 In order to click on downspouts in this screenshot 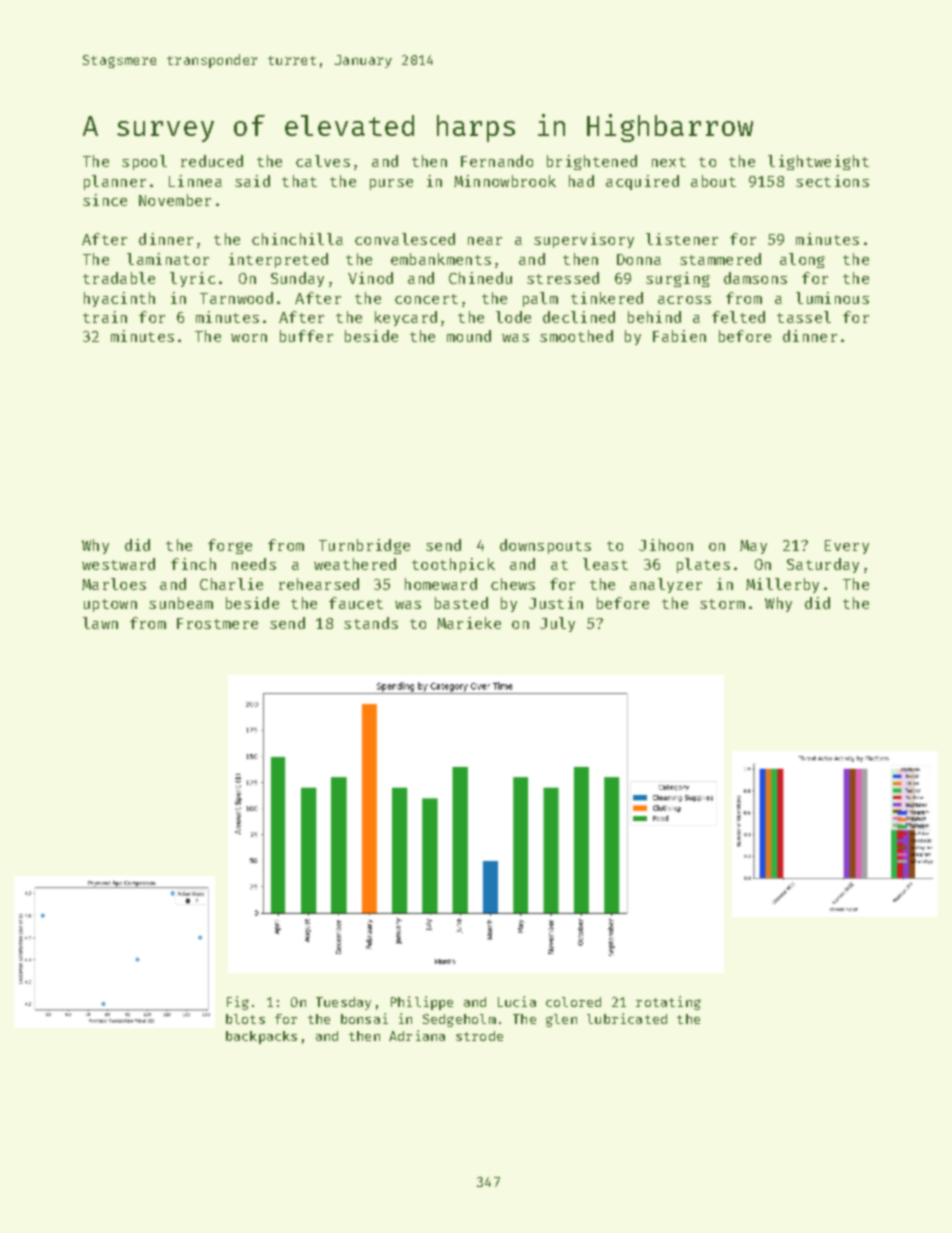, I will do `click(545, 546)`.
